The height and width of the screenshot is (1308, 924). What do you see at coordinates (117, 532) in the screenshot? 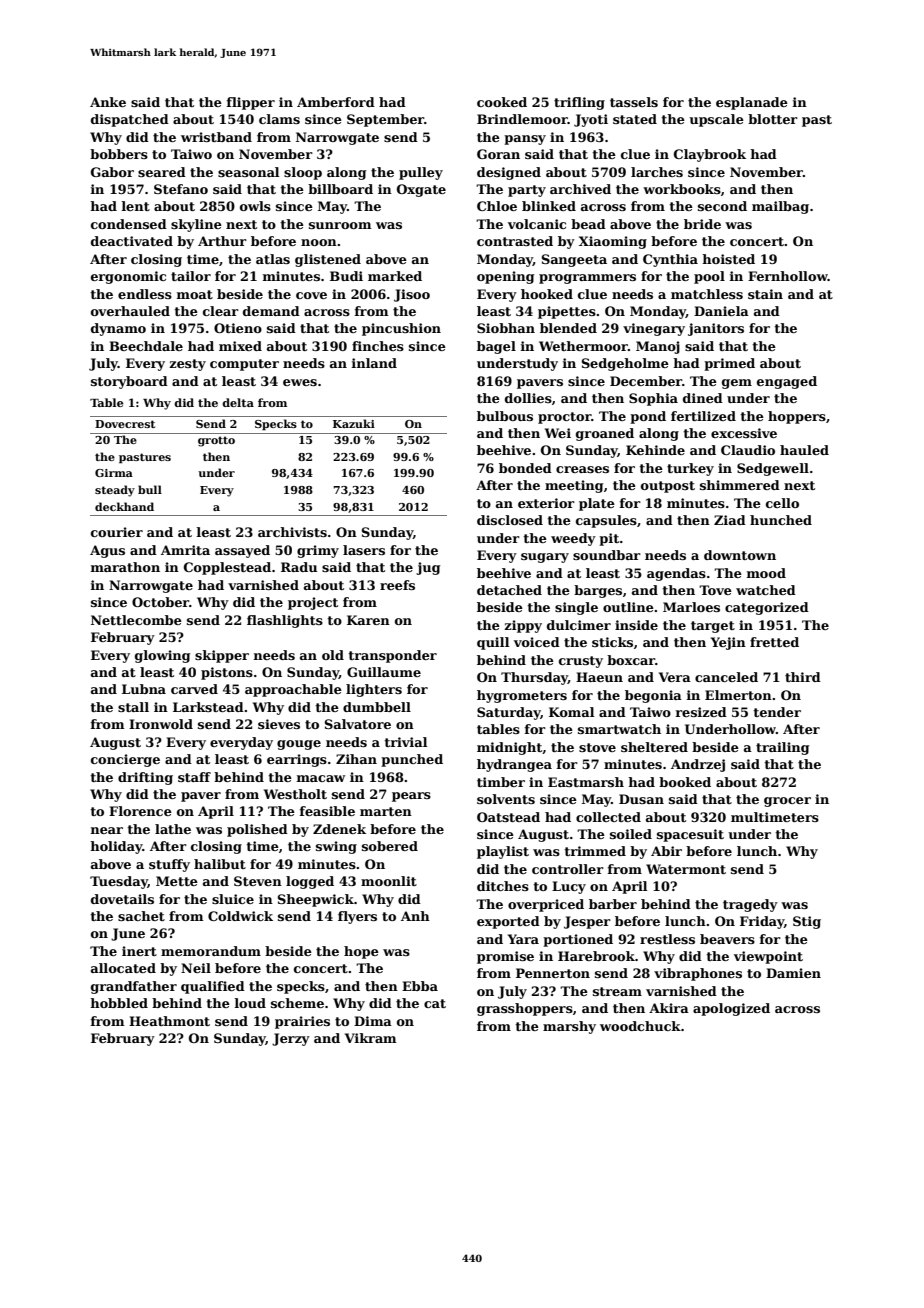
I see `courier` at bounding box center [117, 532].
